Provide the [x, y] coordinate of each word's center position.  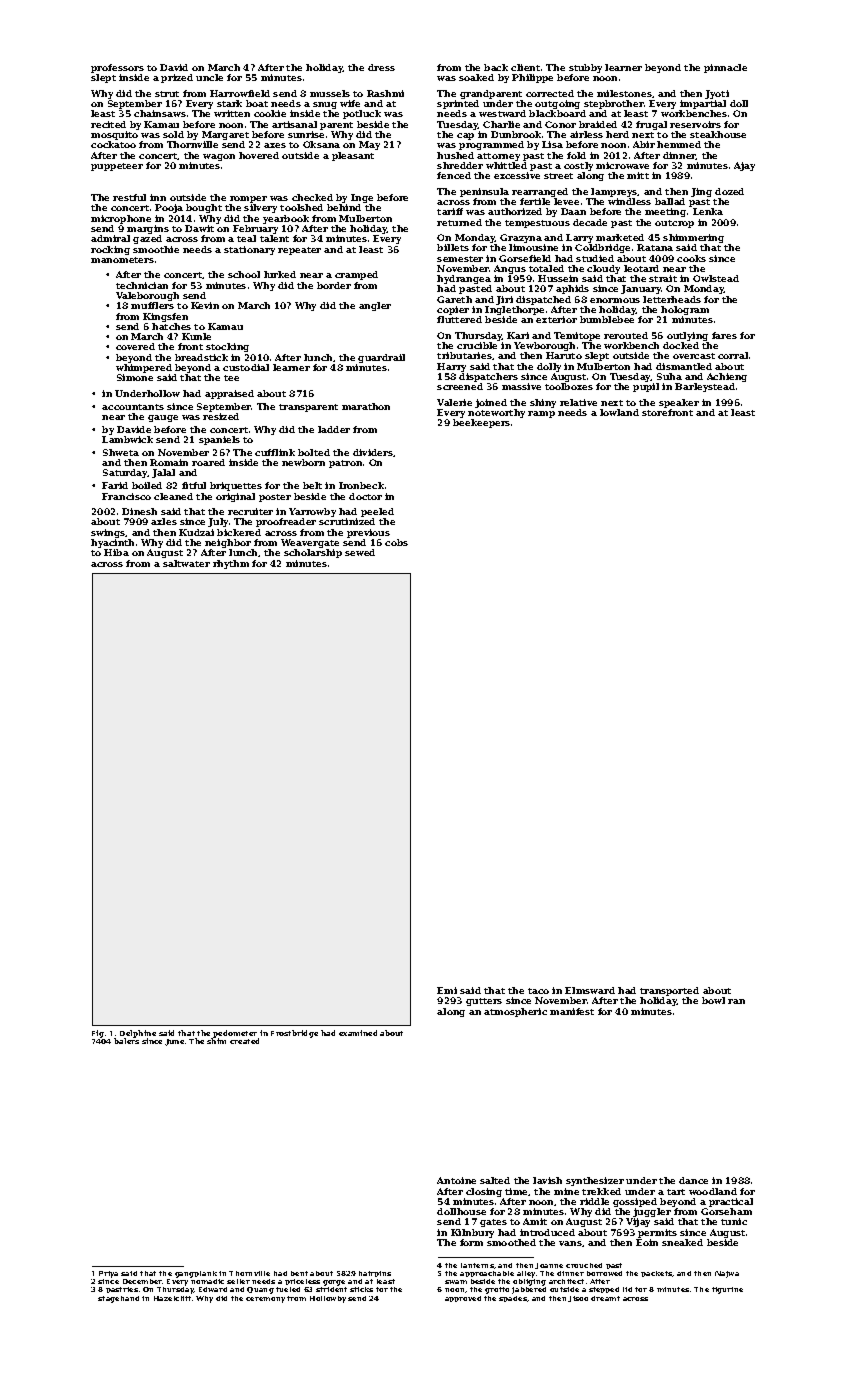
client [525, 67]
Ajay [744, 166]
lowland [619, 412]
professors [117, 68]
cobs [396, 542]
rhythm [231, 564]
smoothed [511, 1242]
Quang [260, 1290]
